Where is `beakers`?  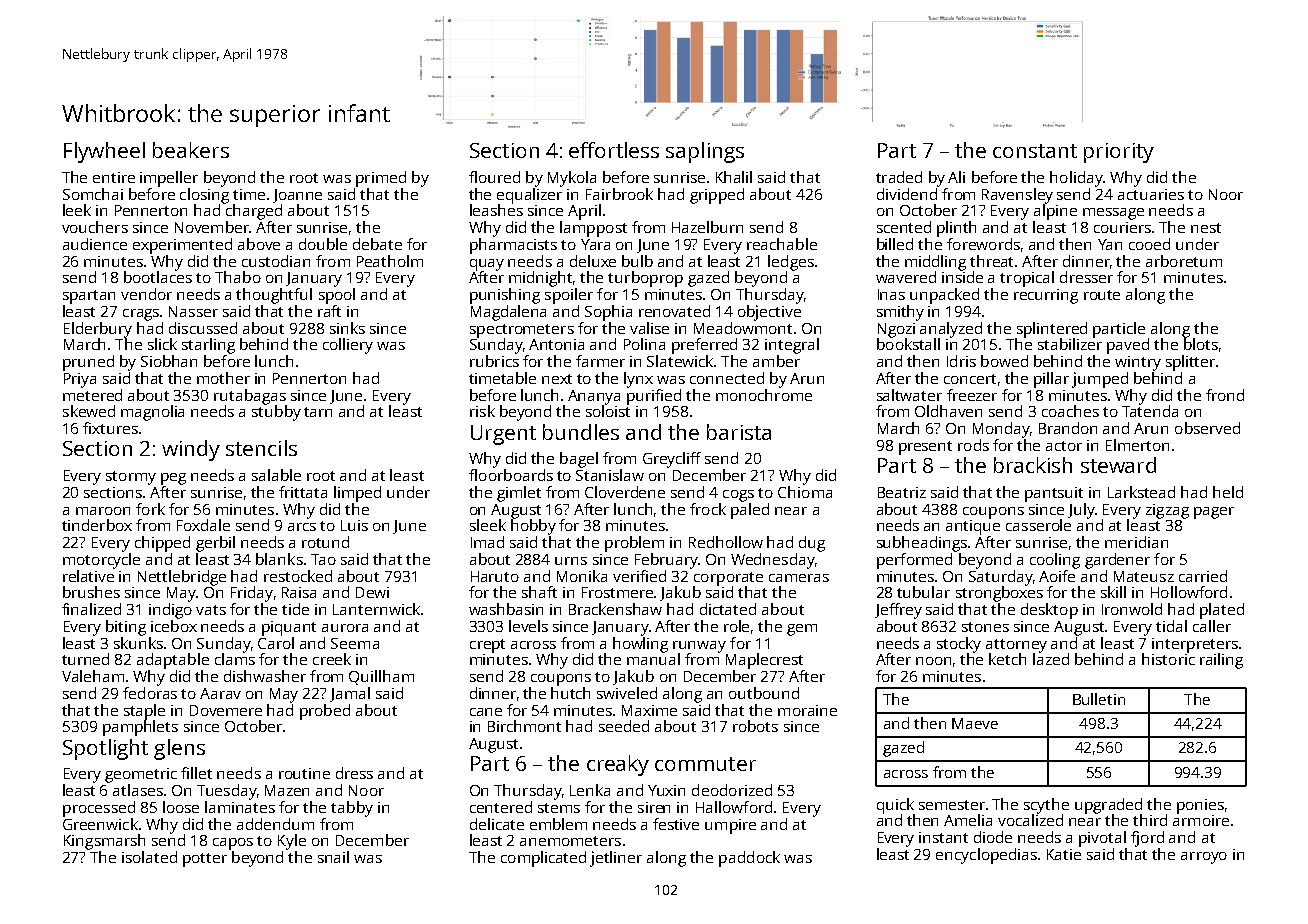
beakers is located at coordinates (191, 150).
